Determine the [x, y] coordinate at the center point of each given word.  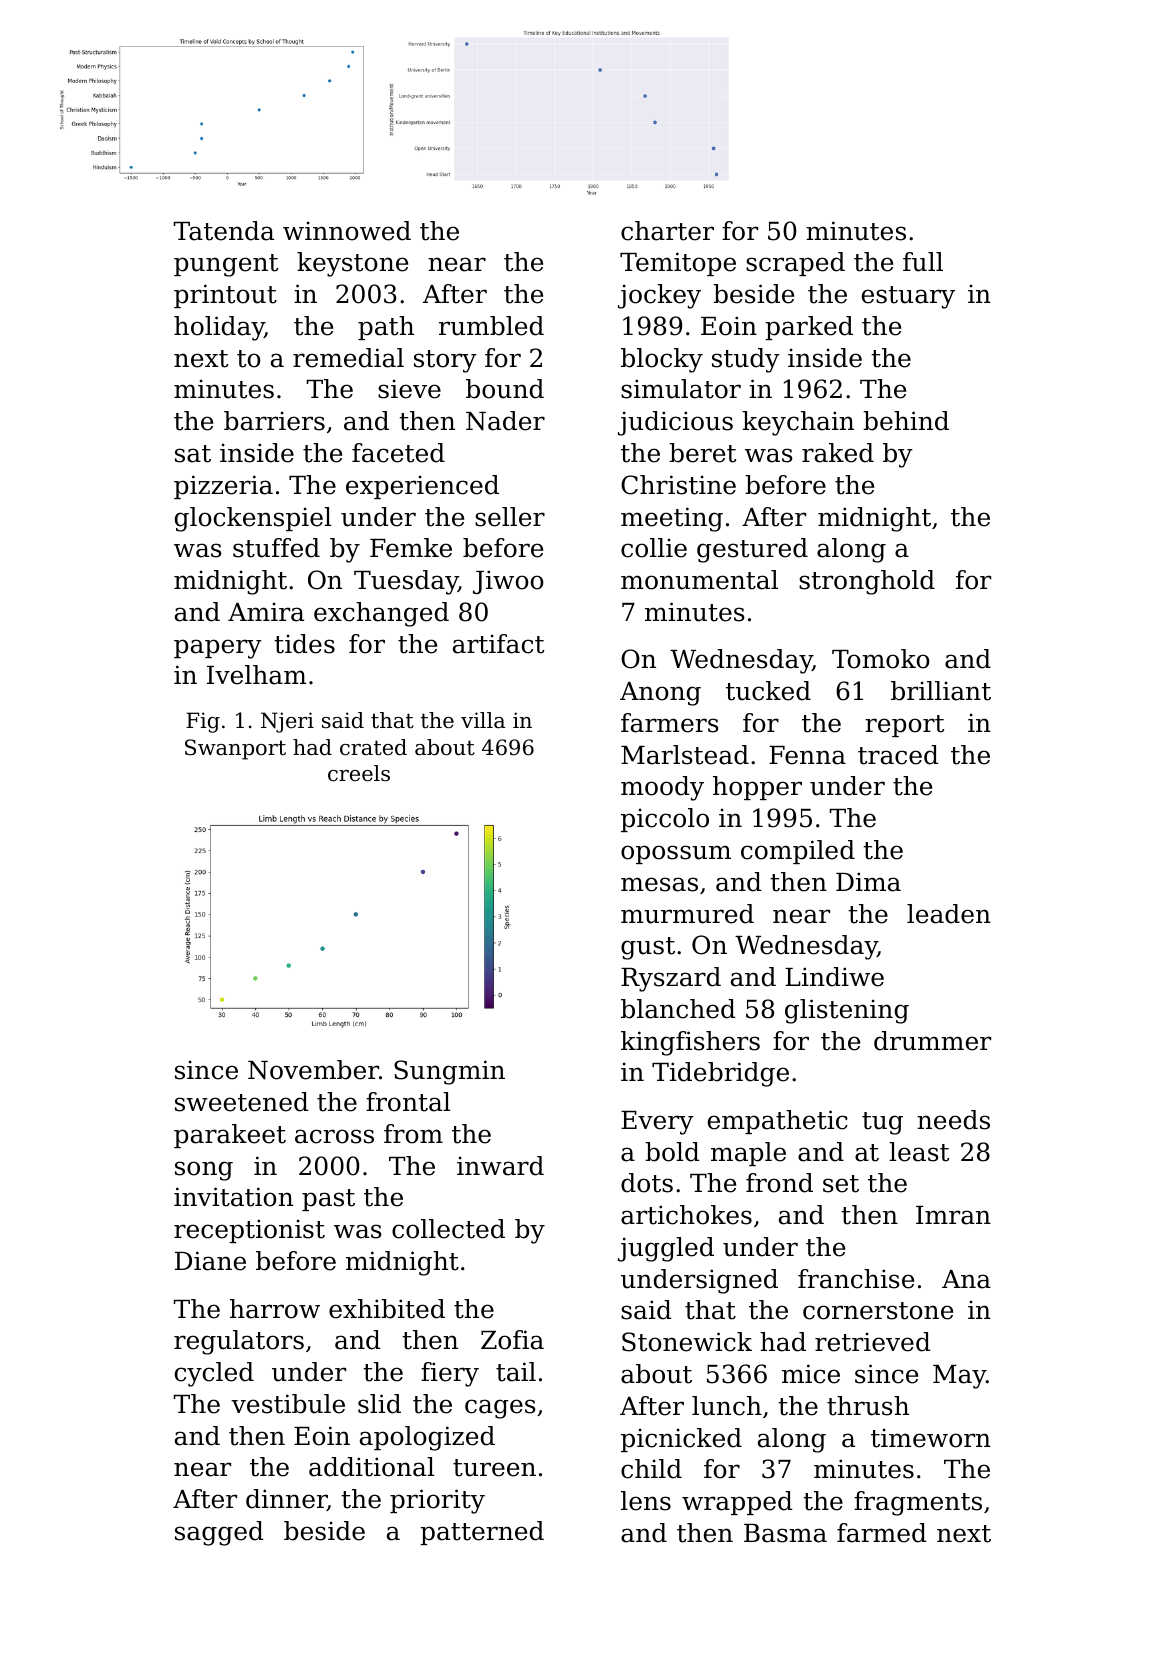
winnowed [347, 231]
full [923, 262]
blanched [678, 1009]
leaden [949, 914]
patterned [482, 1533]
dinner [286, 1500]
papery [218, 649]
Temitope [678, 264]
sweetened [242, 1102]
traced [898, 755]
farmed [882, 1533]
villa [483, 720]
